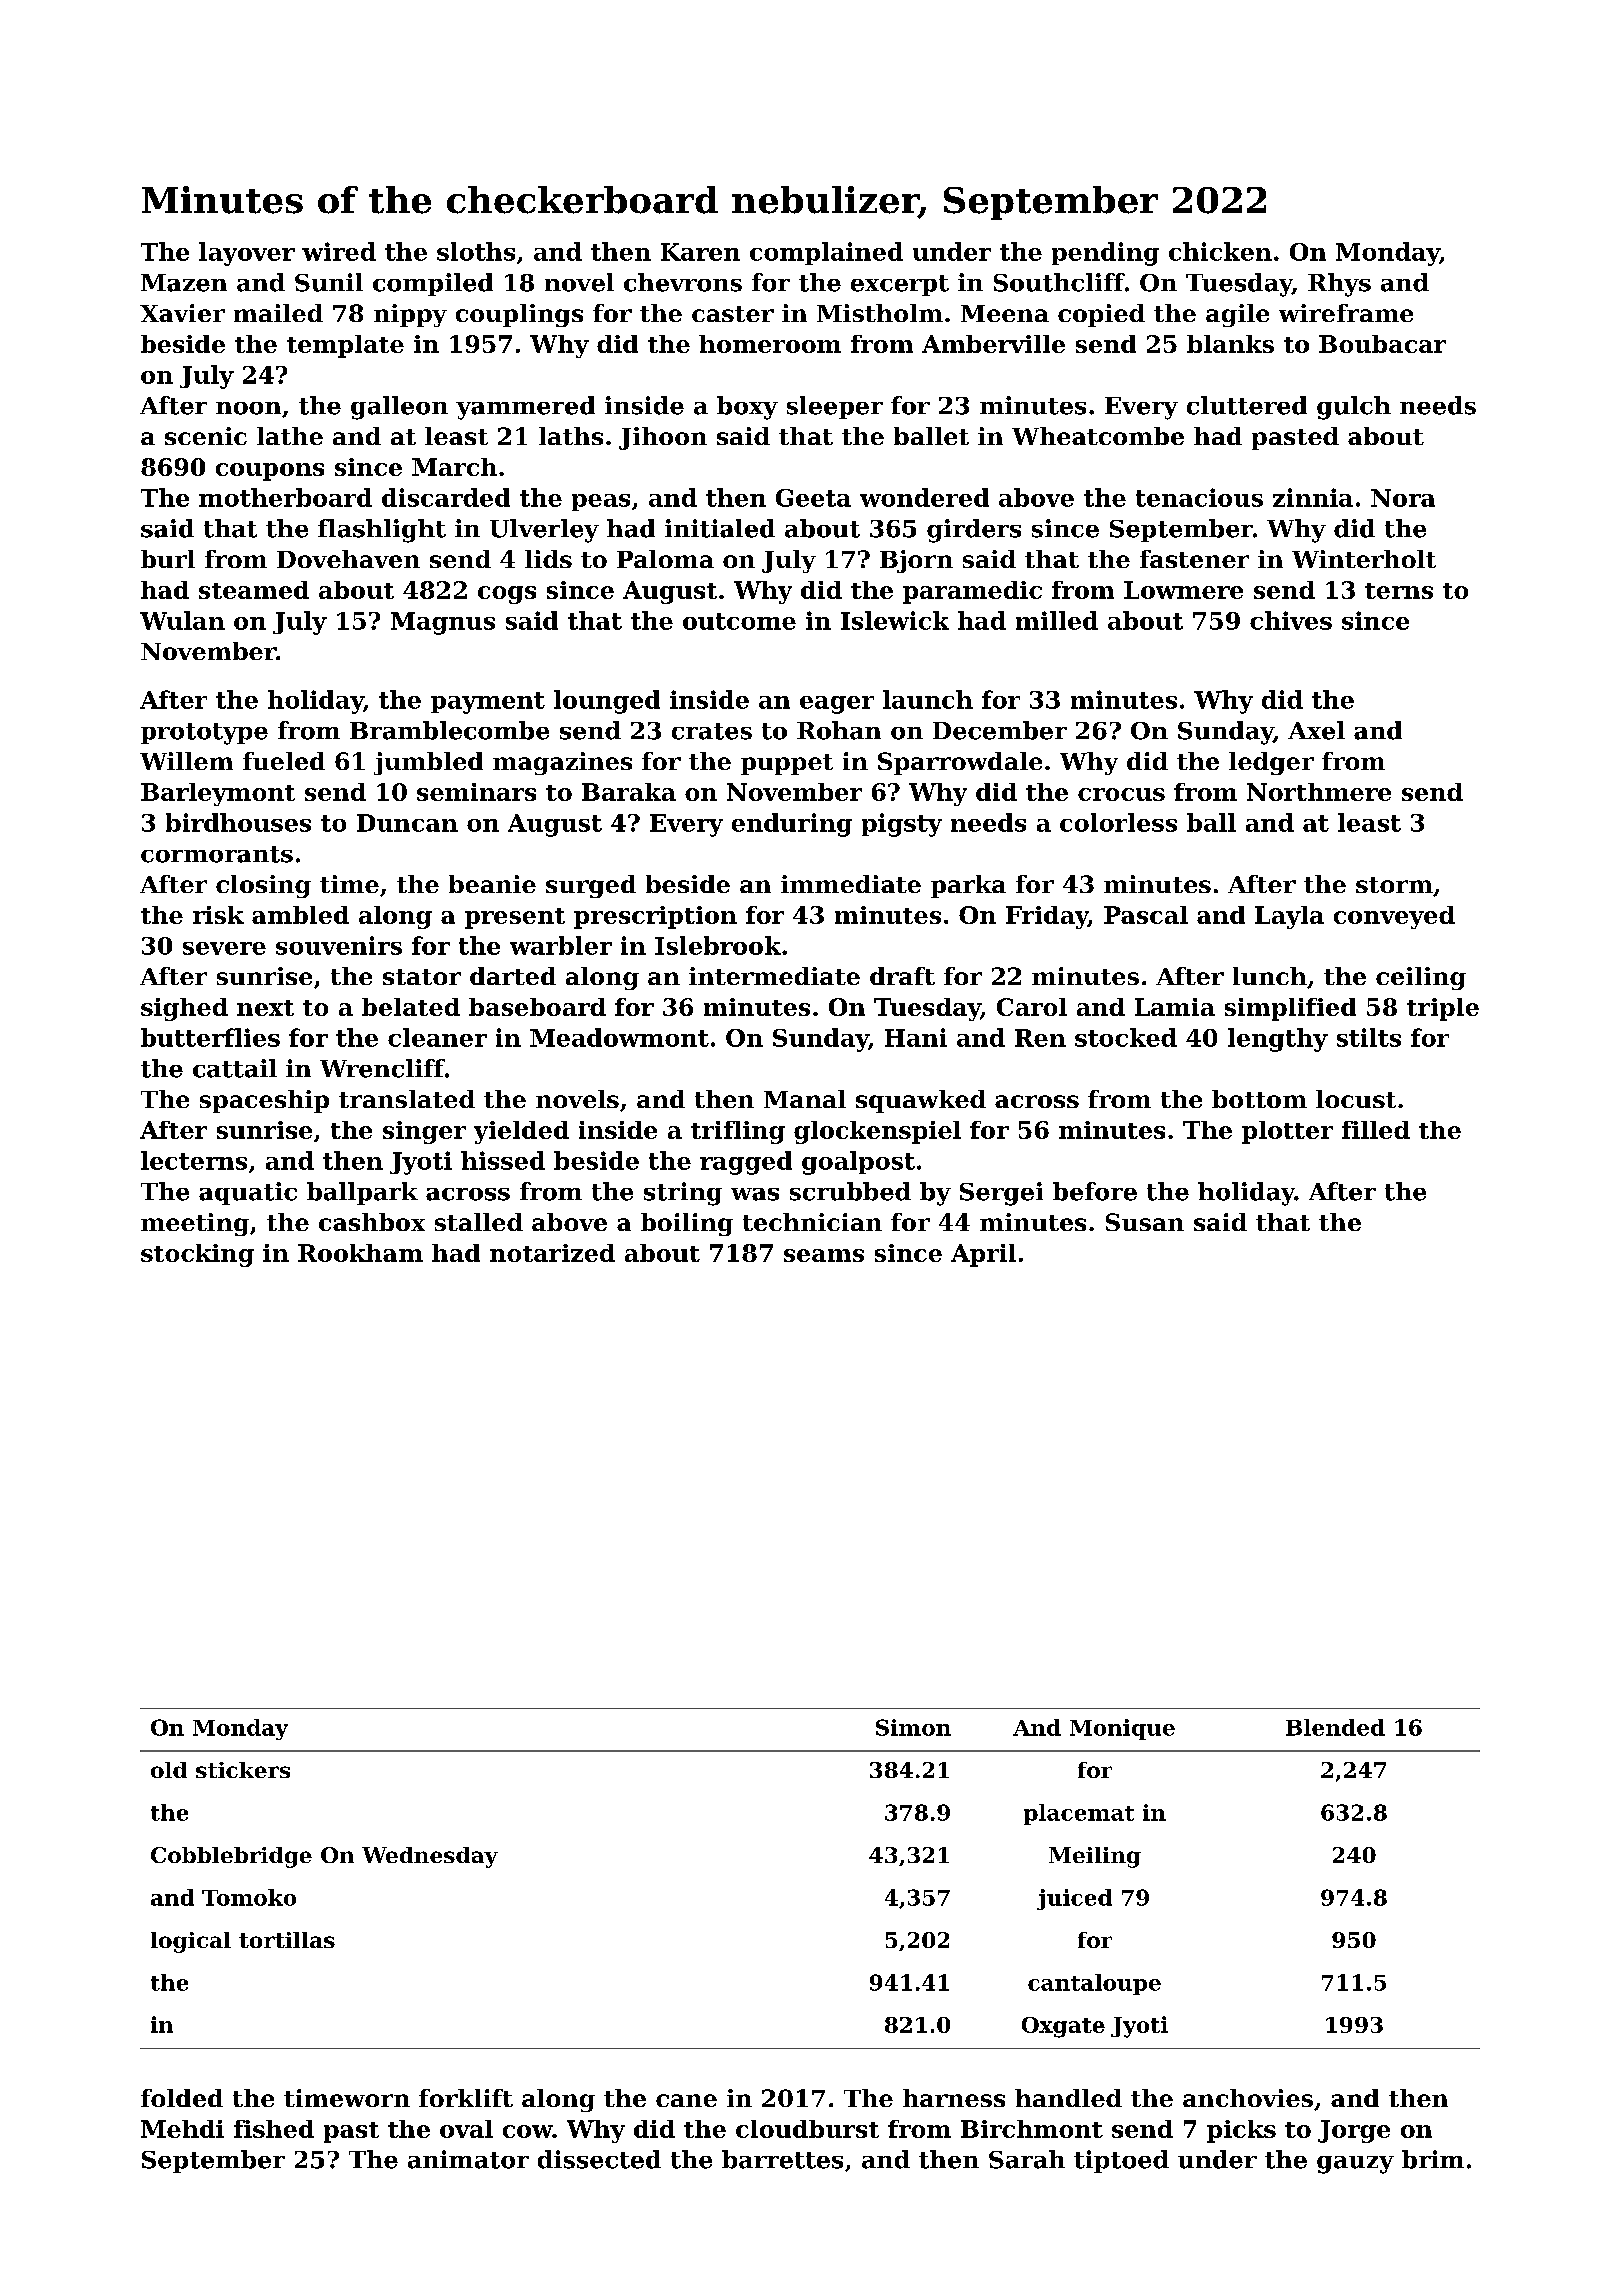 This screenshot has width=1620, height=2292. What do you see at coordinates (902, 976) in the screenshot?
I see `draft` at bounding box center [902, 976].
